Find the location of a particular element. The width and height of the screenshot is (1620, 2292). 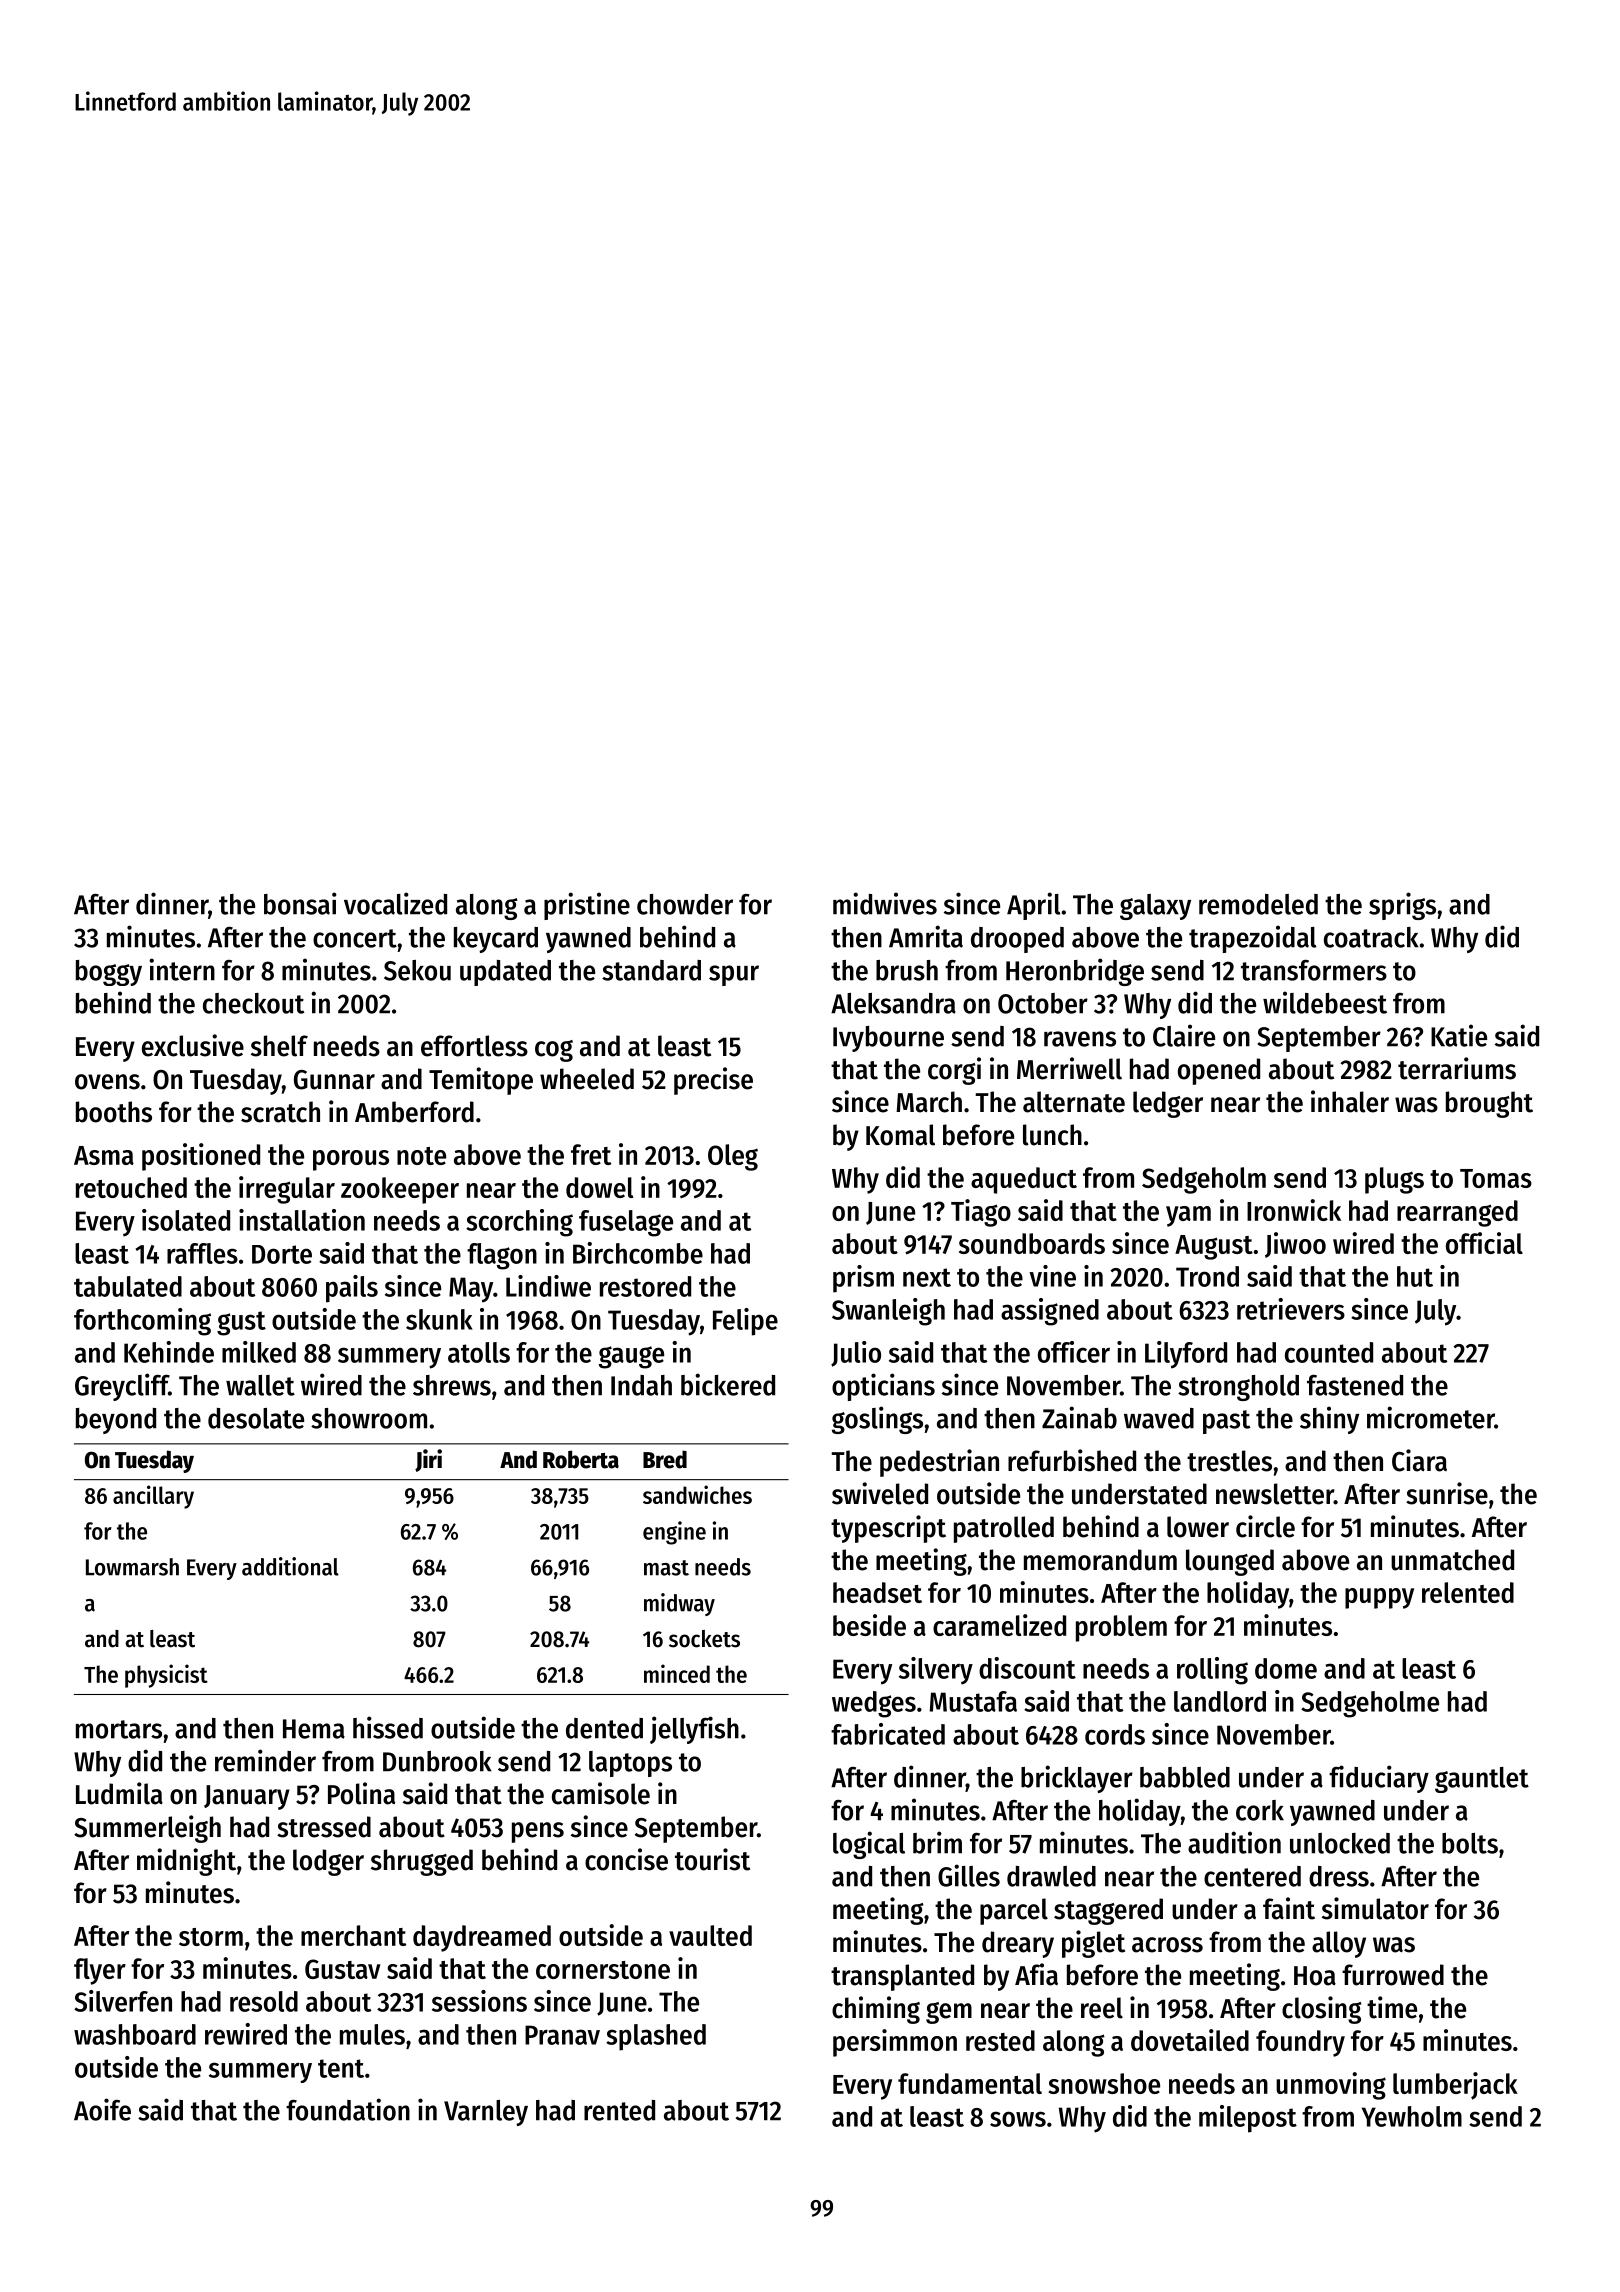

sprigs is located at coordinates (1402, 906).
